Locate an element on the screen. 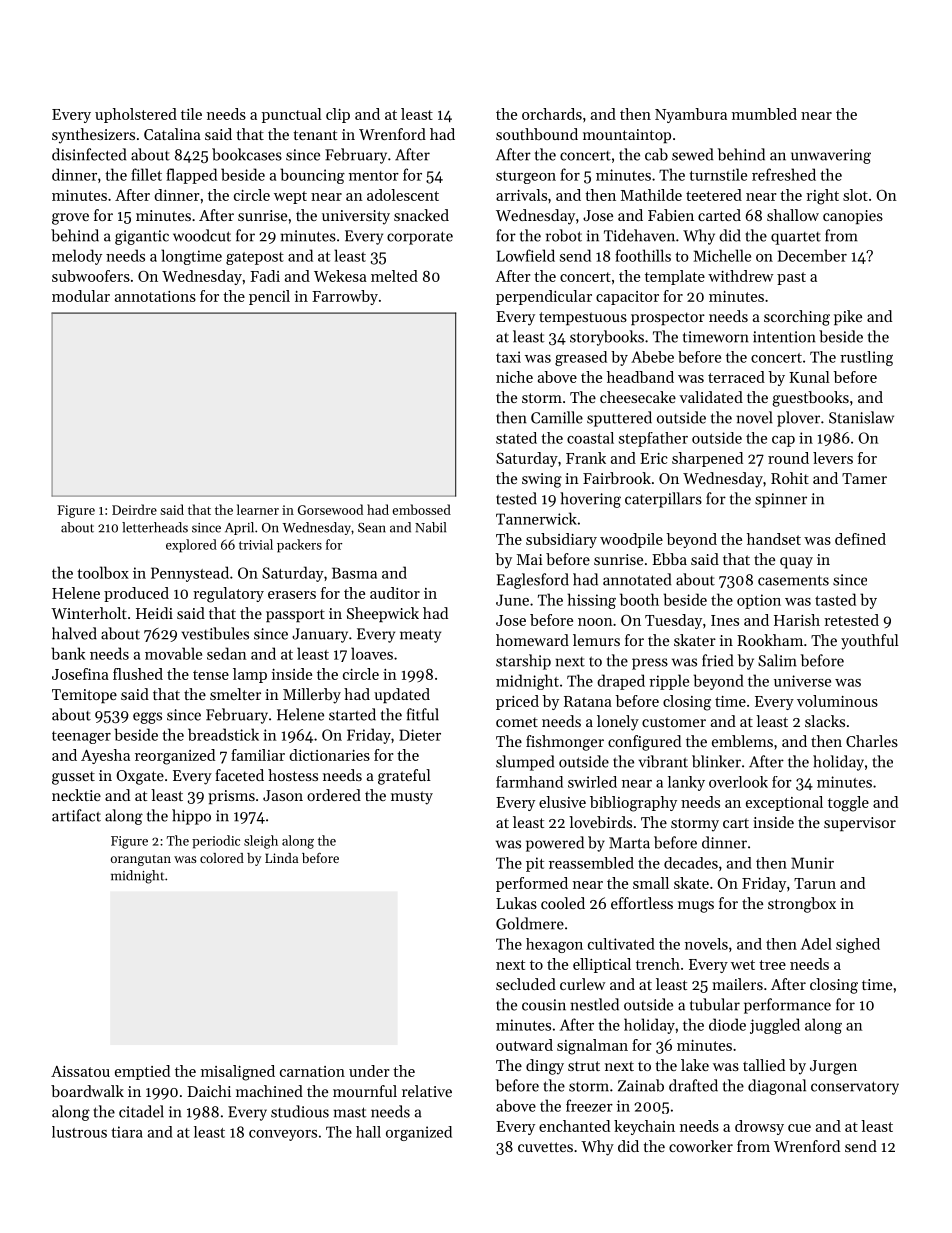  Aissatou is located at coordinates (80, 1071).
